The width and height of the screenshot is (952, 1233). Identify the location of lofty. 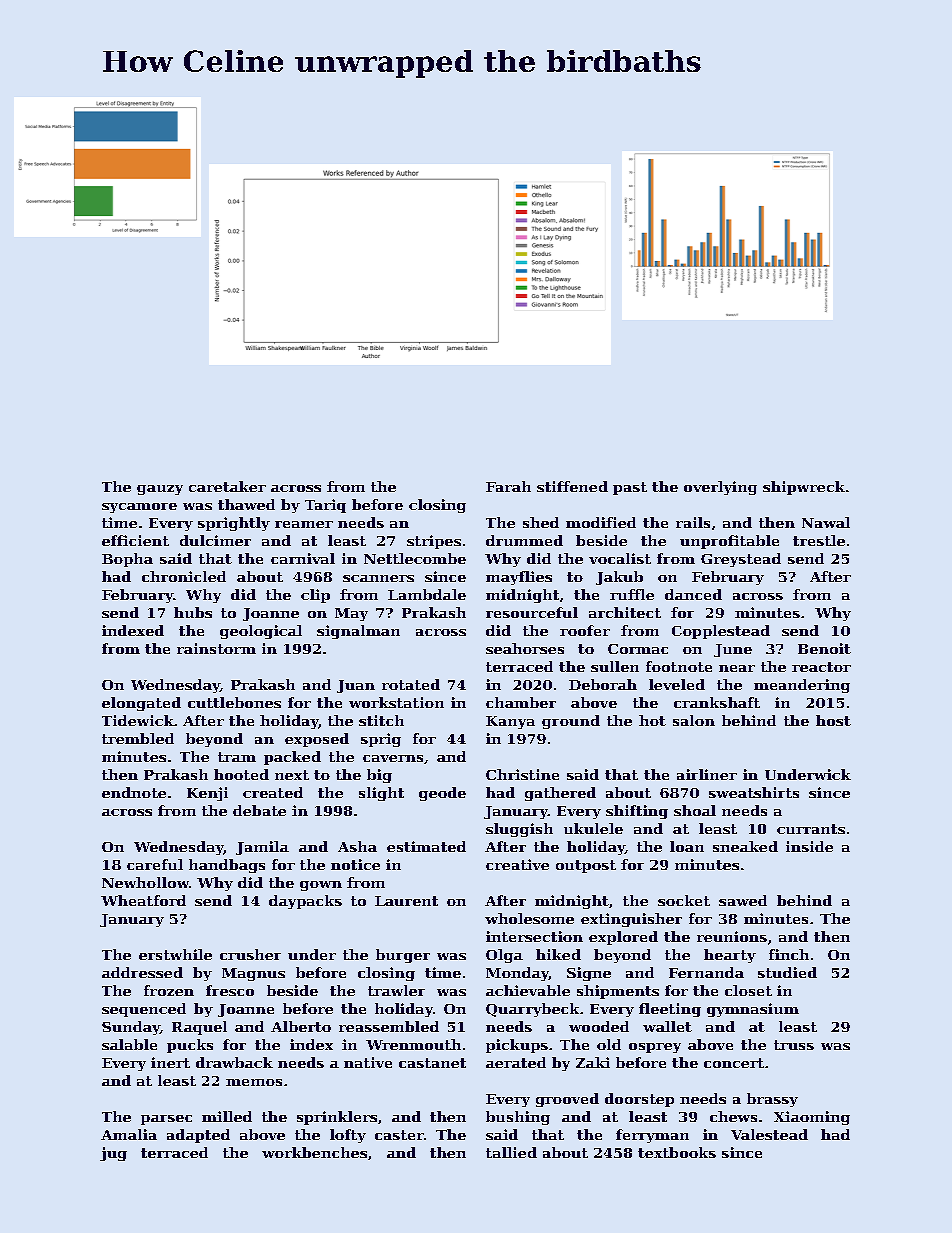
(348, 1136).
